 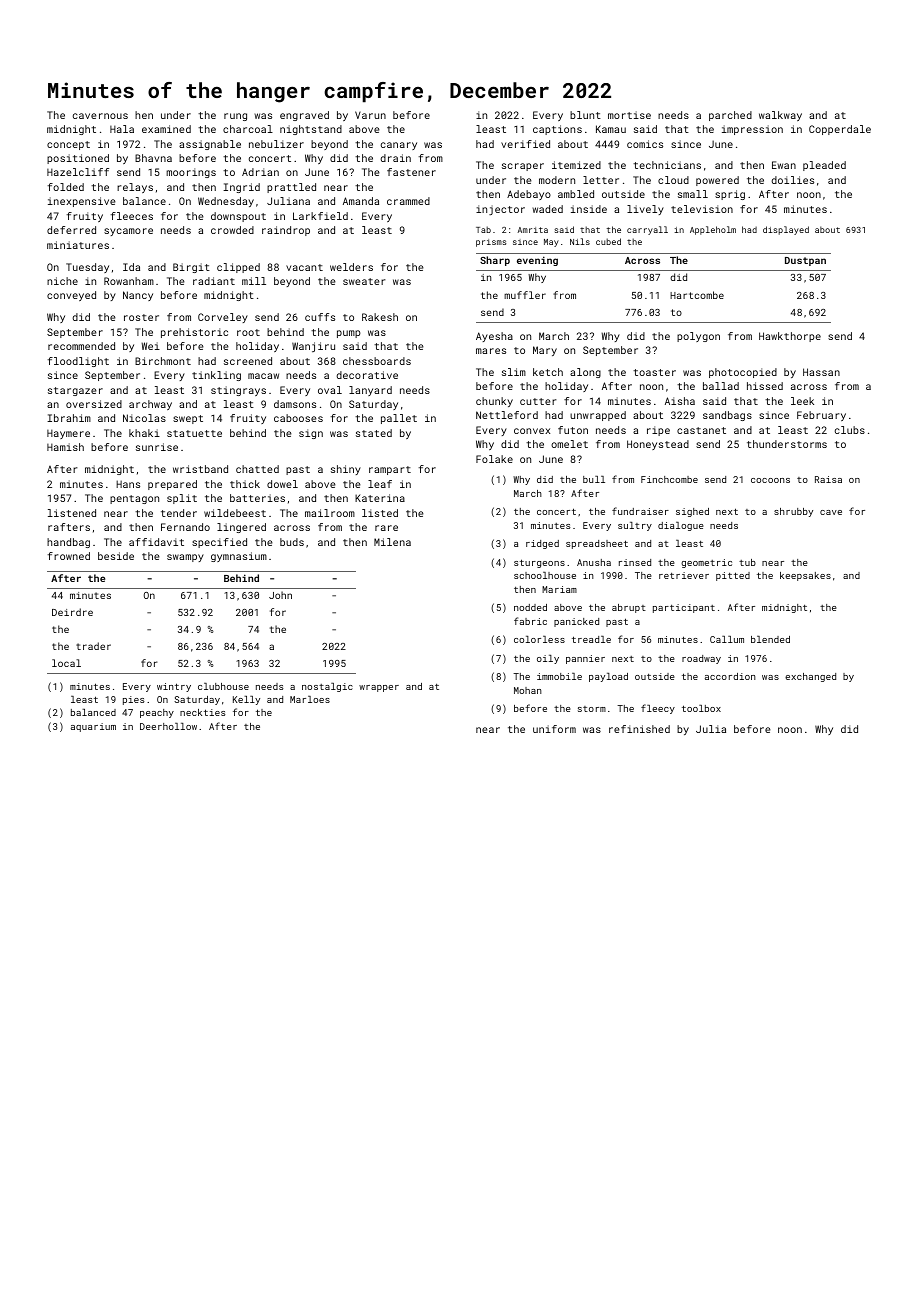 What do you see at coordinates (730, 116) in the screenshot?
I see `parched` at bounding box center [730, 116].
